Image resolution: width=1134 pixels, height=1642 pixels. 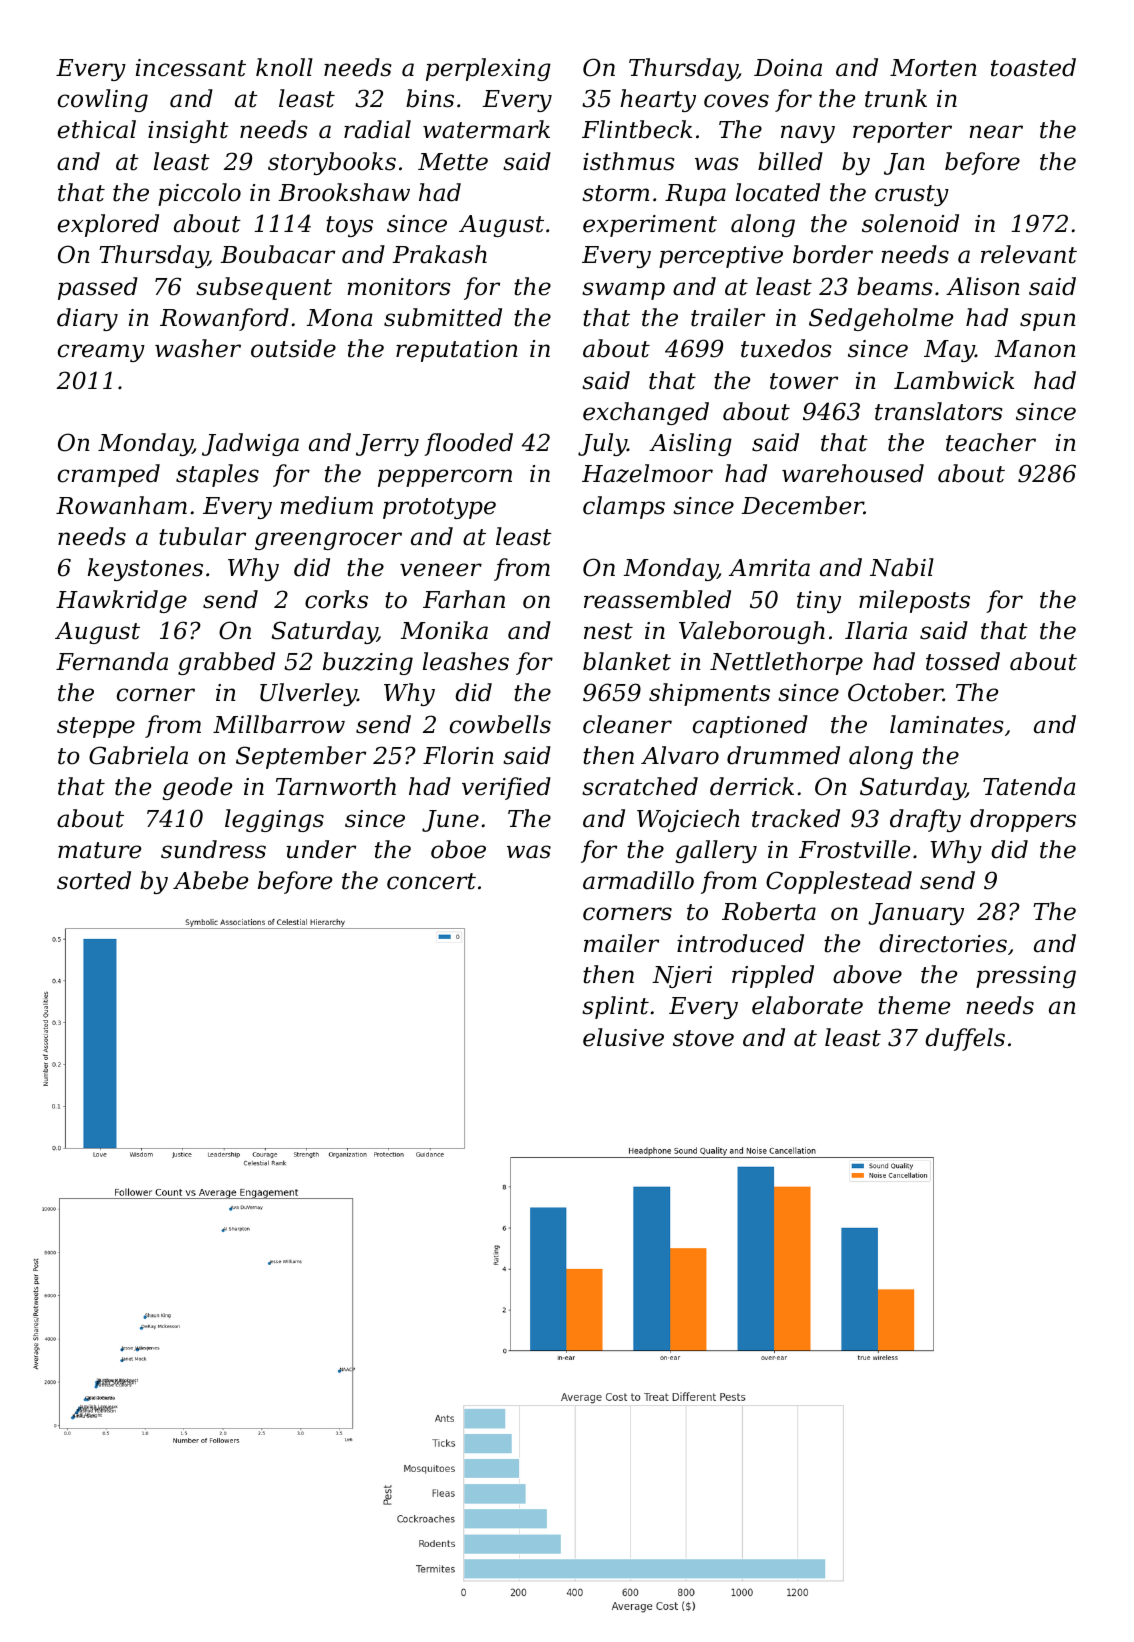 I want to click on verified, so click(x=506, y=788).
